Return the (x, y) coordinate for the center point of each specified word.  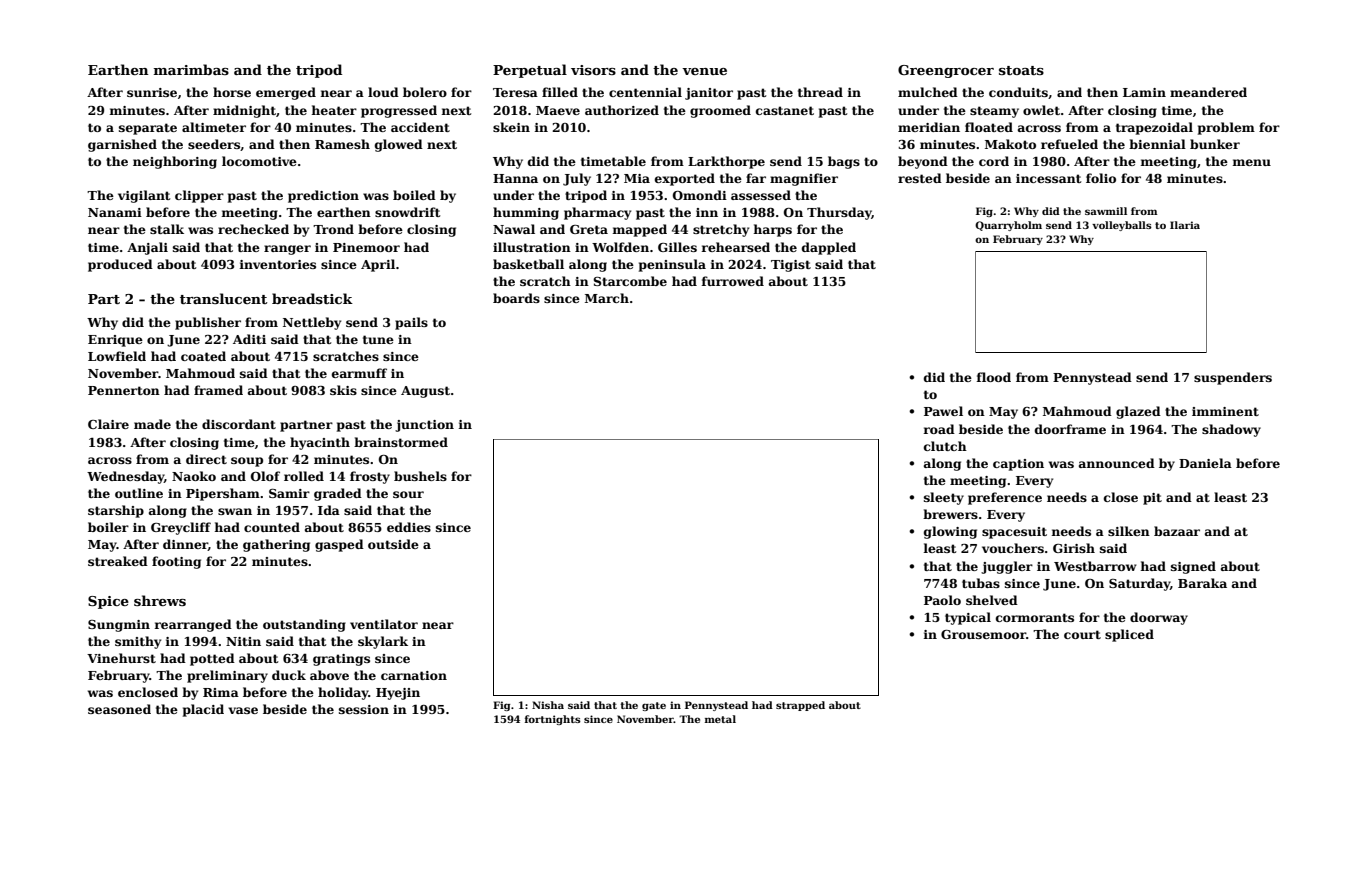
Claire (108, 424)
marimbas (191, 69)
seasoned (119, 709)
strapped (800, 706)
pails (411, 323)
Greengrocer (946, 71)
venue (704, 71)
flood (994, 377)
